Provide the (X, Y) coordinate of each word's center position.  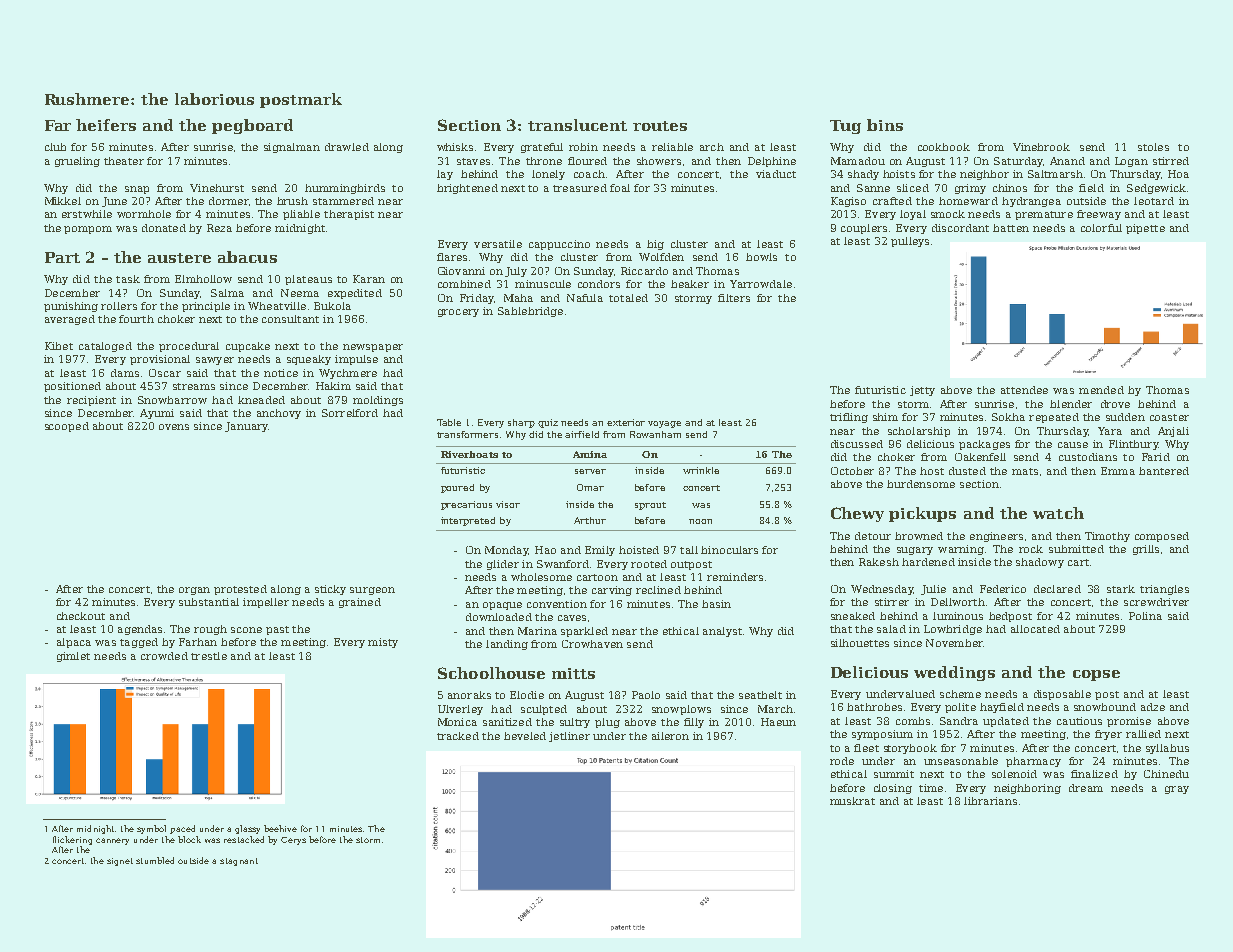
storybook (910, 749)
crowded (164, 656)
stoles (1153, 147)
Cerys (293, 841)
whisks (455, 147)
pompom (88, 230)
